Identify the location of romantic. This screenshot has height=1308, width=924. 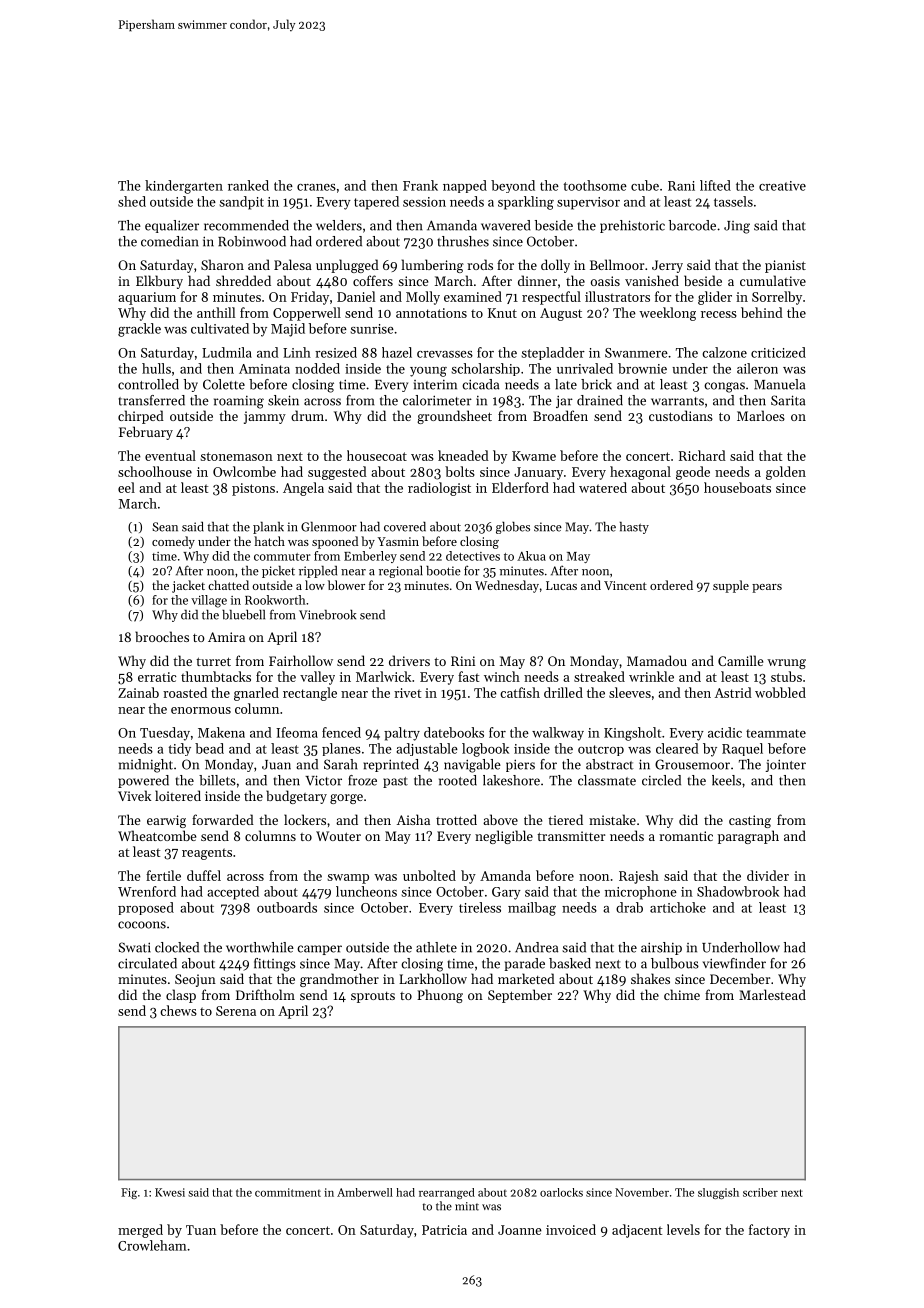
(686, 836).
